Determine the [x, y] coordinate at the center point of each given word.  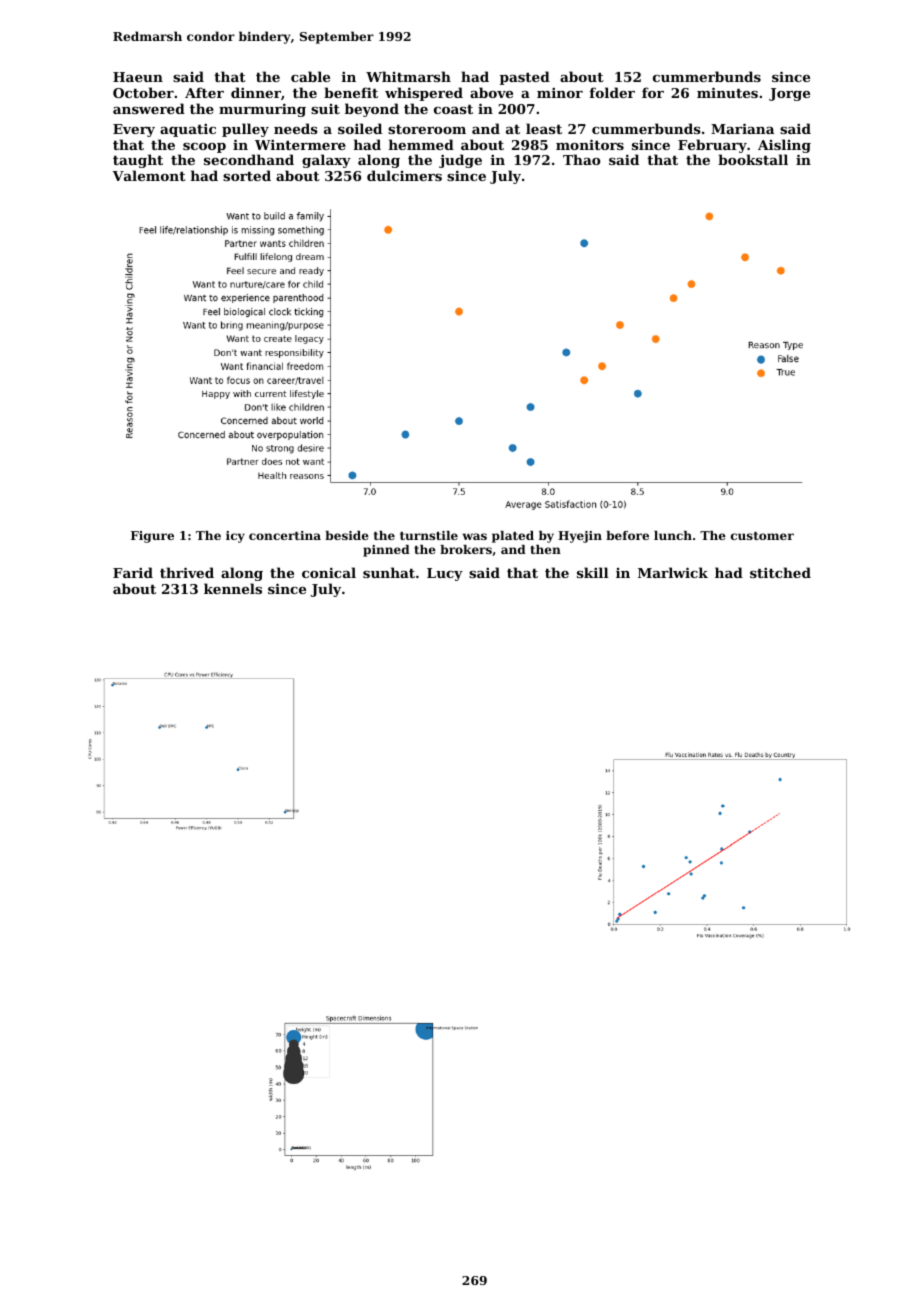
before [627, 535]
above [491, 92]
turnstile [429, 535]
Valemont [149, 175]
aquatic [188, 130]
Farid [133, 572]
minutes [727, 92]
